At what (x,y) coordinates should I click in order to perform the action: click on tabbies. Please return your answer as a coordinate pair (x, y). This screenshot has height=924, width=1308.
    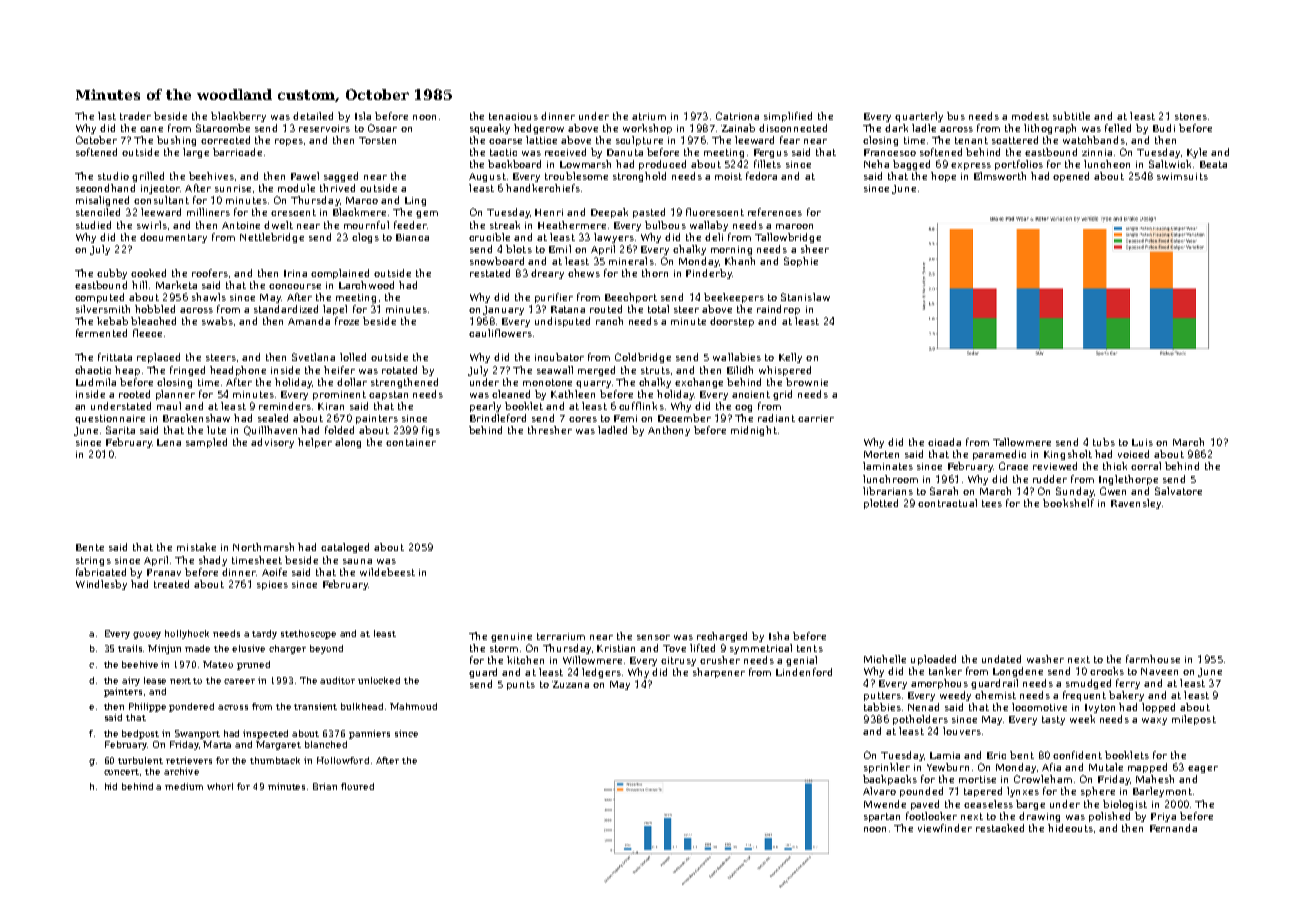
    Looking at the image, I should click on (882, 707).
